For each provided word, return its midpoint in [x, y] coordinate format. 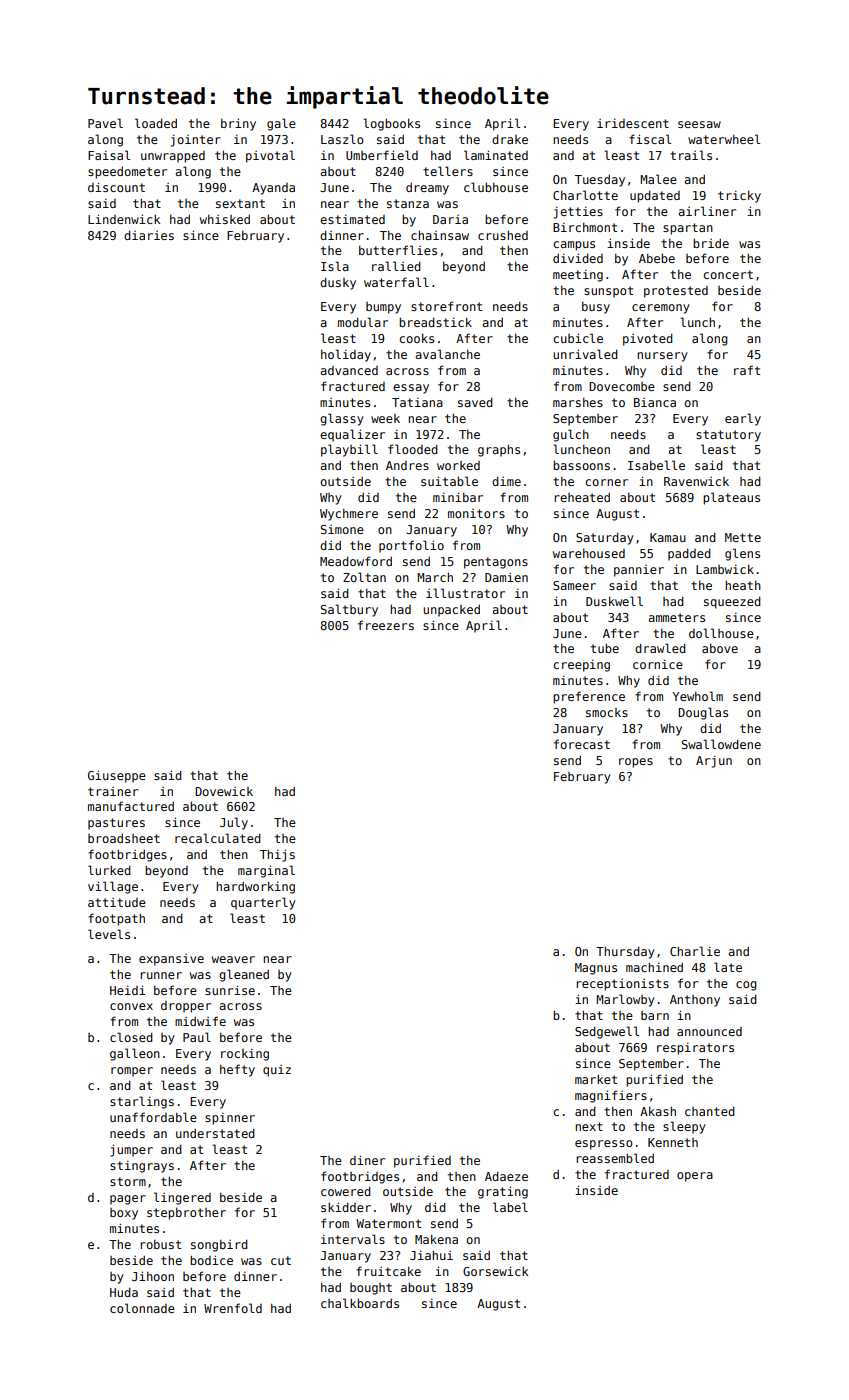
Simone [342, 529]
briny [238, 124]
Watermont [388, 1223]
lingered [182, 1198]
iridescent [633, 123]
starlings [142, 1102]
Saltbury [349, 610]
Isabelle [656, 465]
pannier [639, 571]
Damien [506, 577]
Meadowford [356, 561]
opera [695, 1177]
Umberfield [382, 155]
